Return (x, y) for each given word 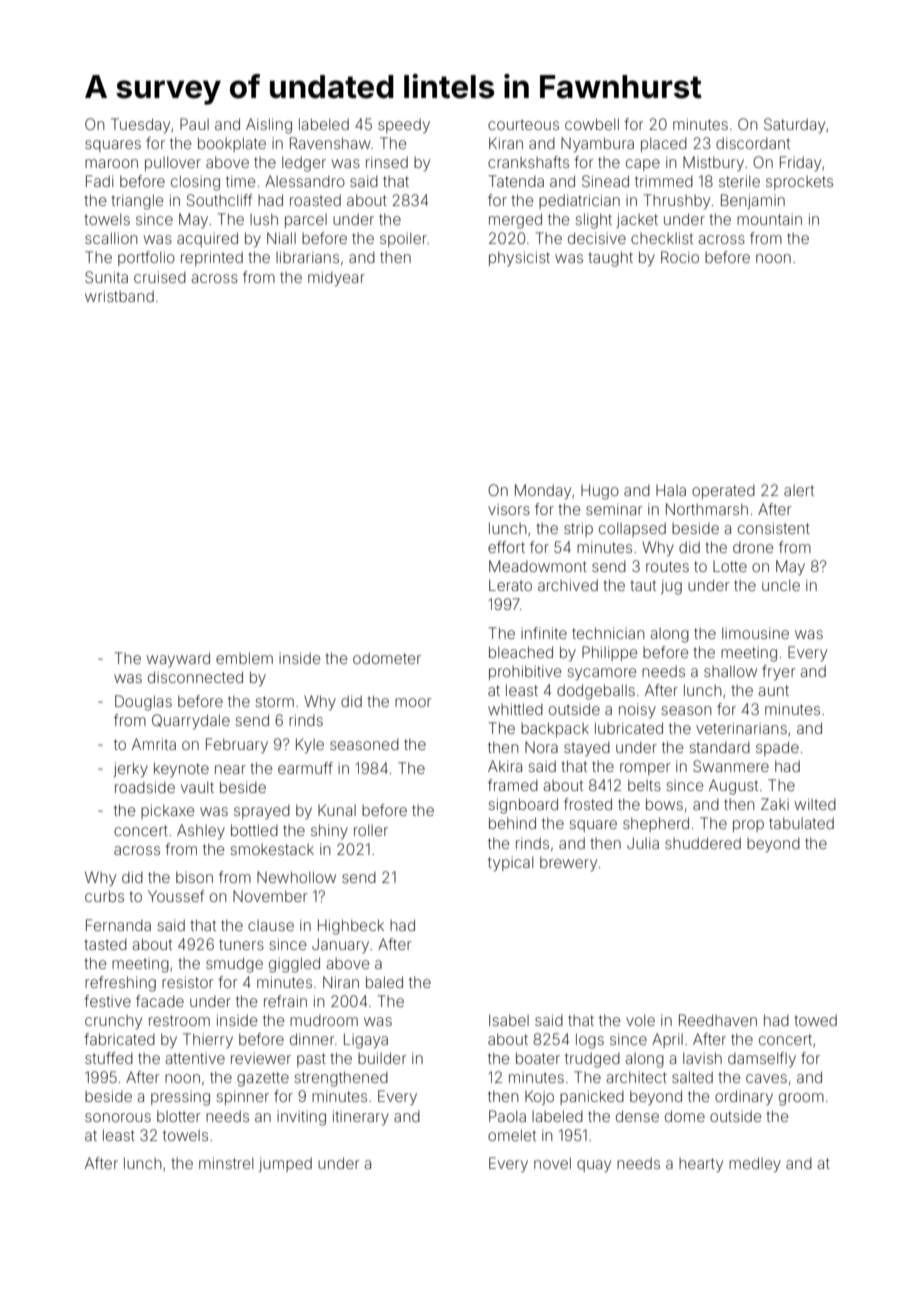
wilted (815, 804)
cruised (160, 277)
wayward (178, 659)
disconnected (195, 677)
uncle (781, 585)
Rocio (680, 257)
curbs (104, 896)
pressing (180, 1098)
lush (264, 219)
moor (413, 702)
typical (510, 864)
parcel (306, 221)
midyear (336, 279)
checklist (662, 238)
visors (509, 509)
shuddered (703, 843)
